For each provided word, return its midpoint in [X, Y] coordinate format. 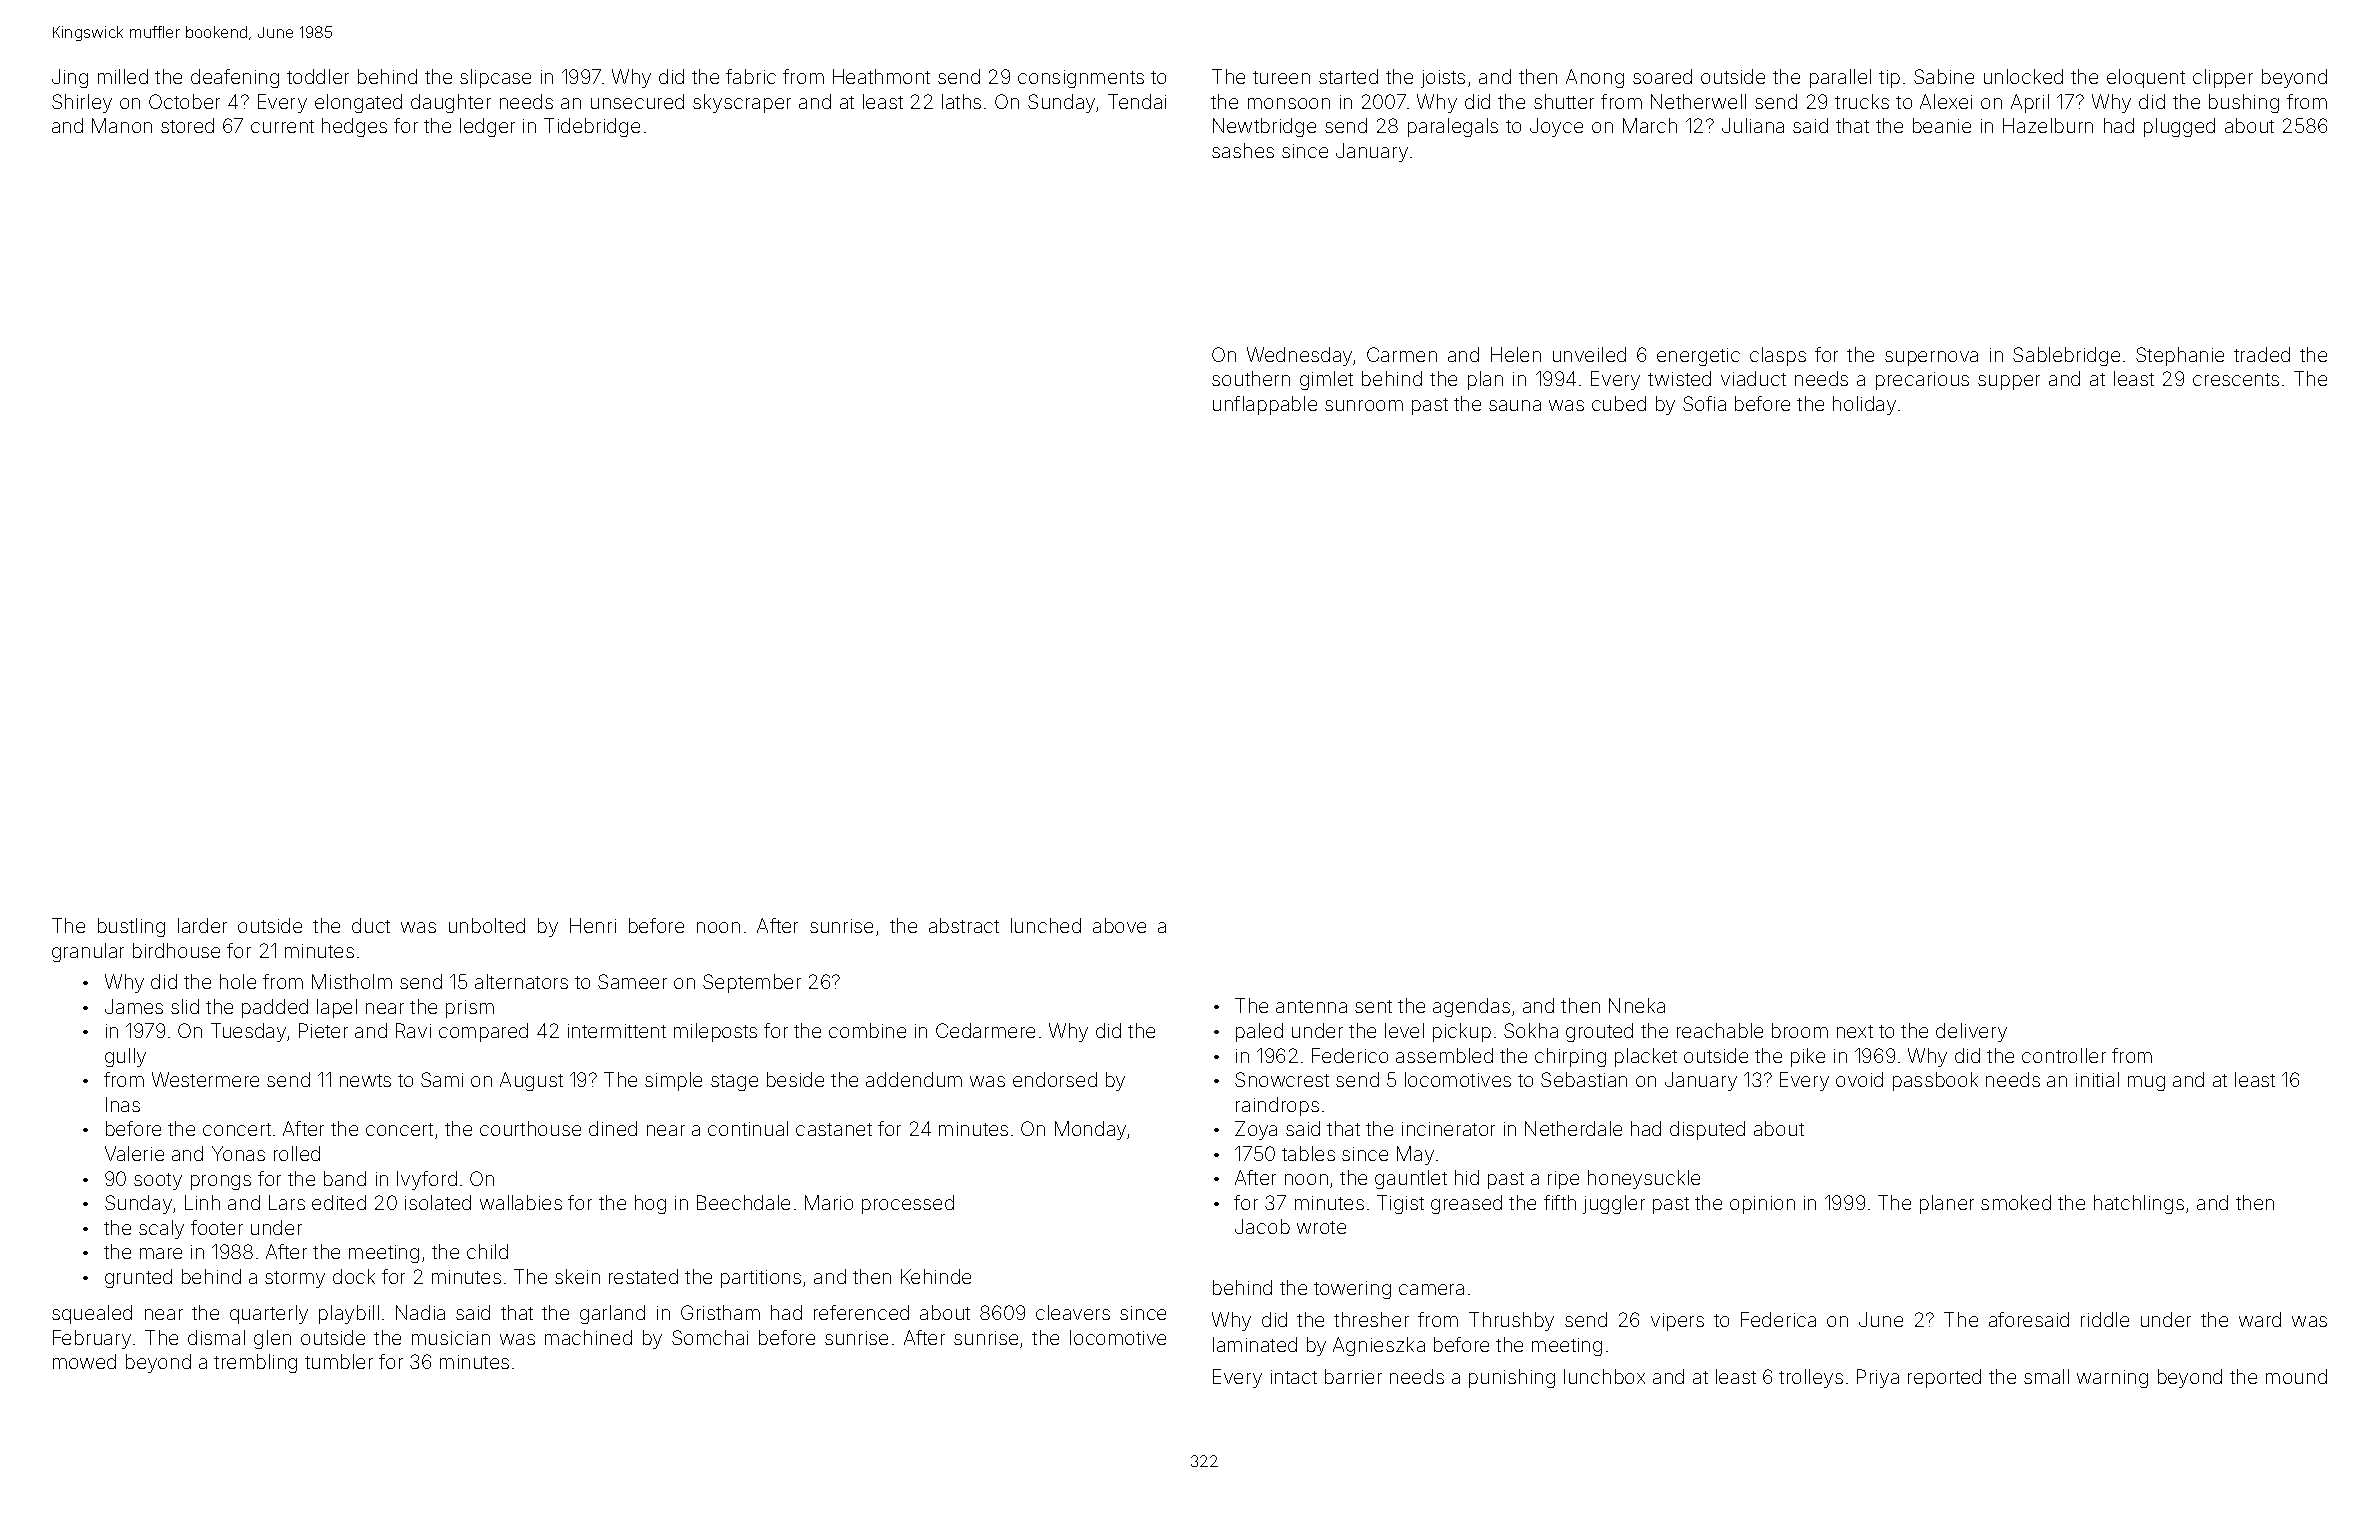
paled [1259, 1032]
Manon [122, 125]
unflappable [1265, 405]
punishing [1512, 1378]
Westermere [205, 1079]
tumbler [339, 1361]
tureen [1281, 77]
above [1119, 925]
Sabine [1944, 76]
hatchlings [2139, 1204]
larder [202, 925]
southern [1251, 378]
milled [123, 76]
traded [2262, 354]
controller [2064, 1055]
